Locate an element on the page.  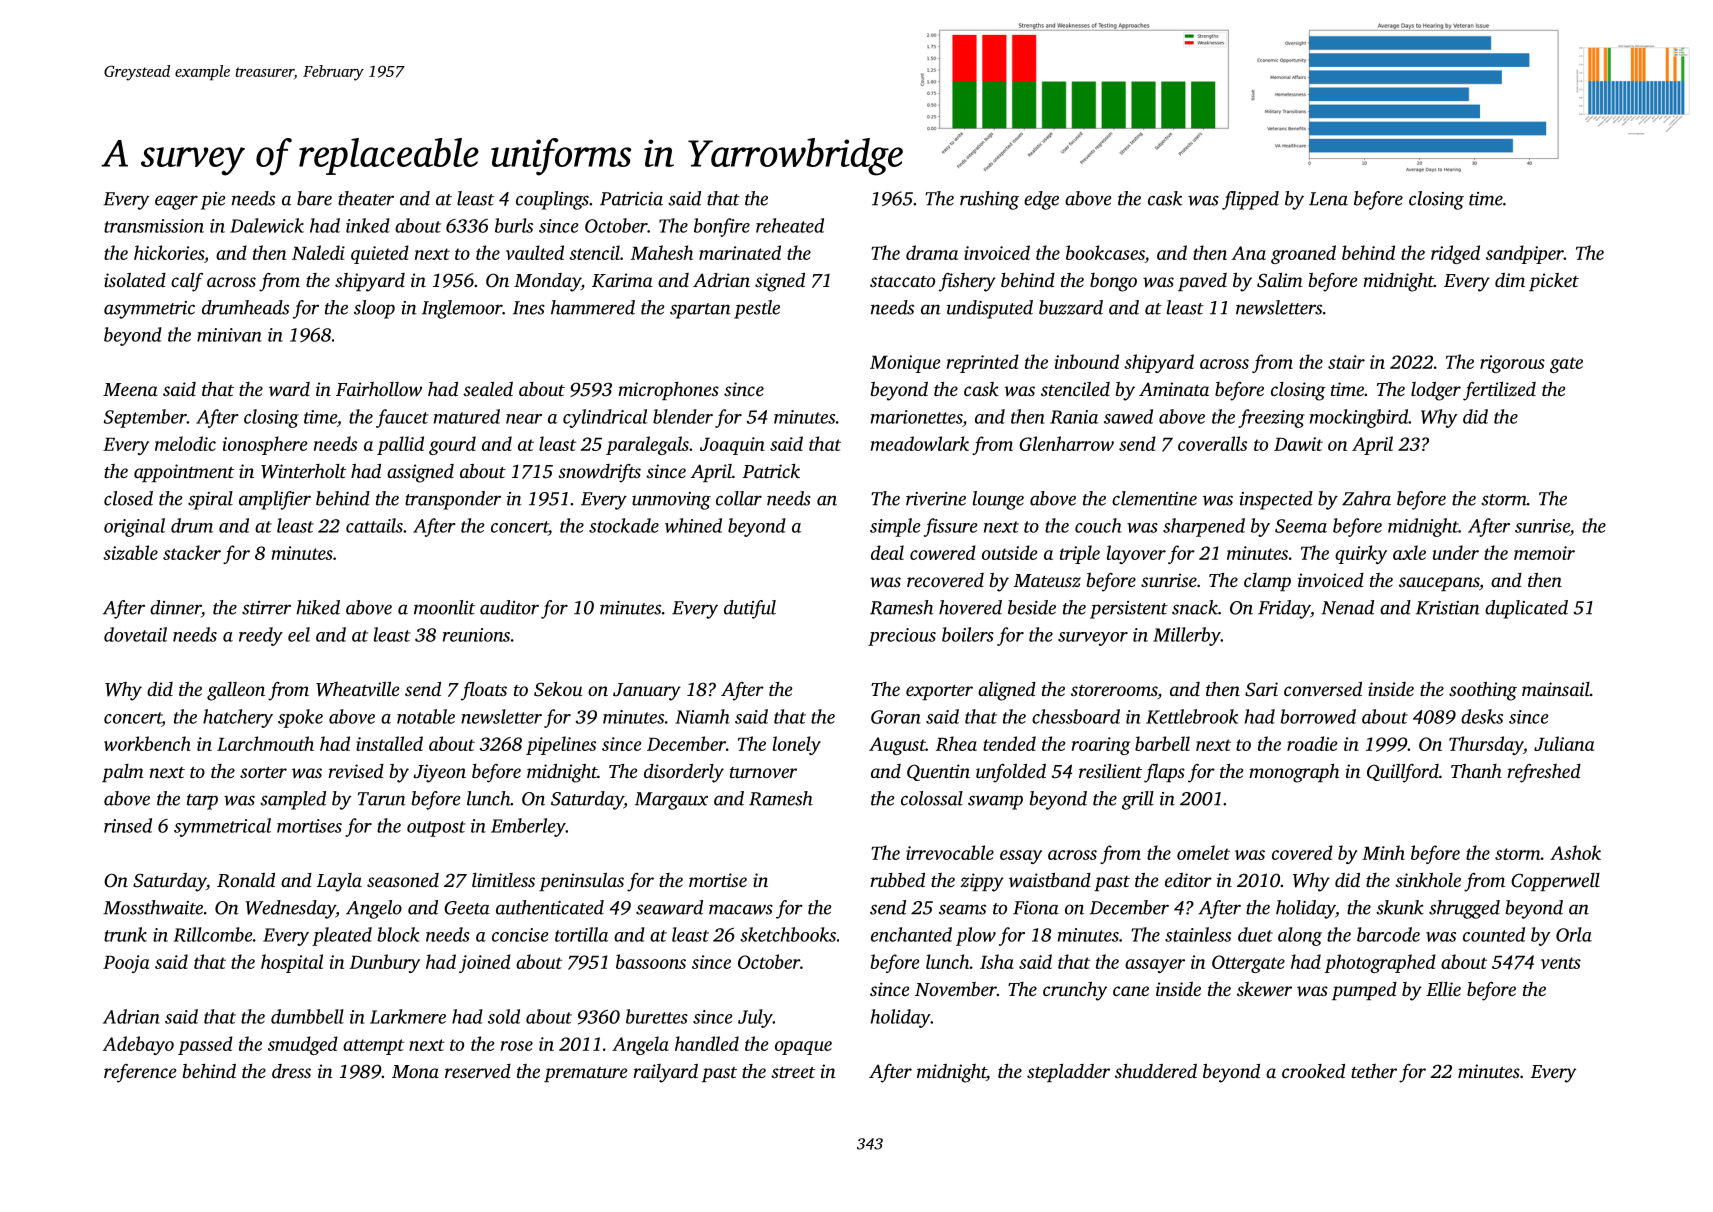
Quillford is located at coordinates (1403, 773).
